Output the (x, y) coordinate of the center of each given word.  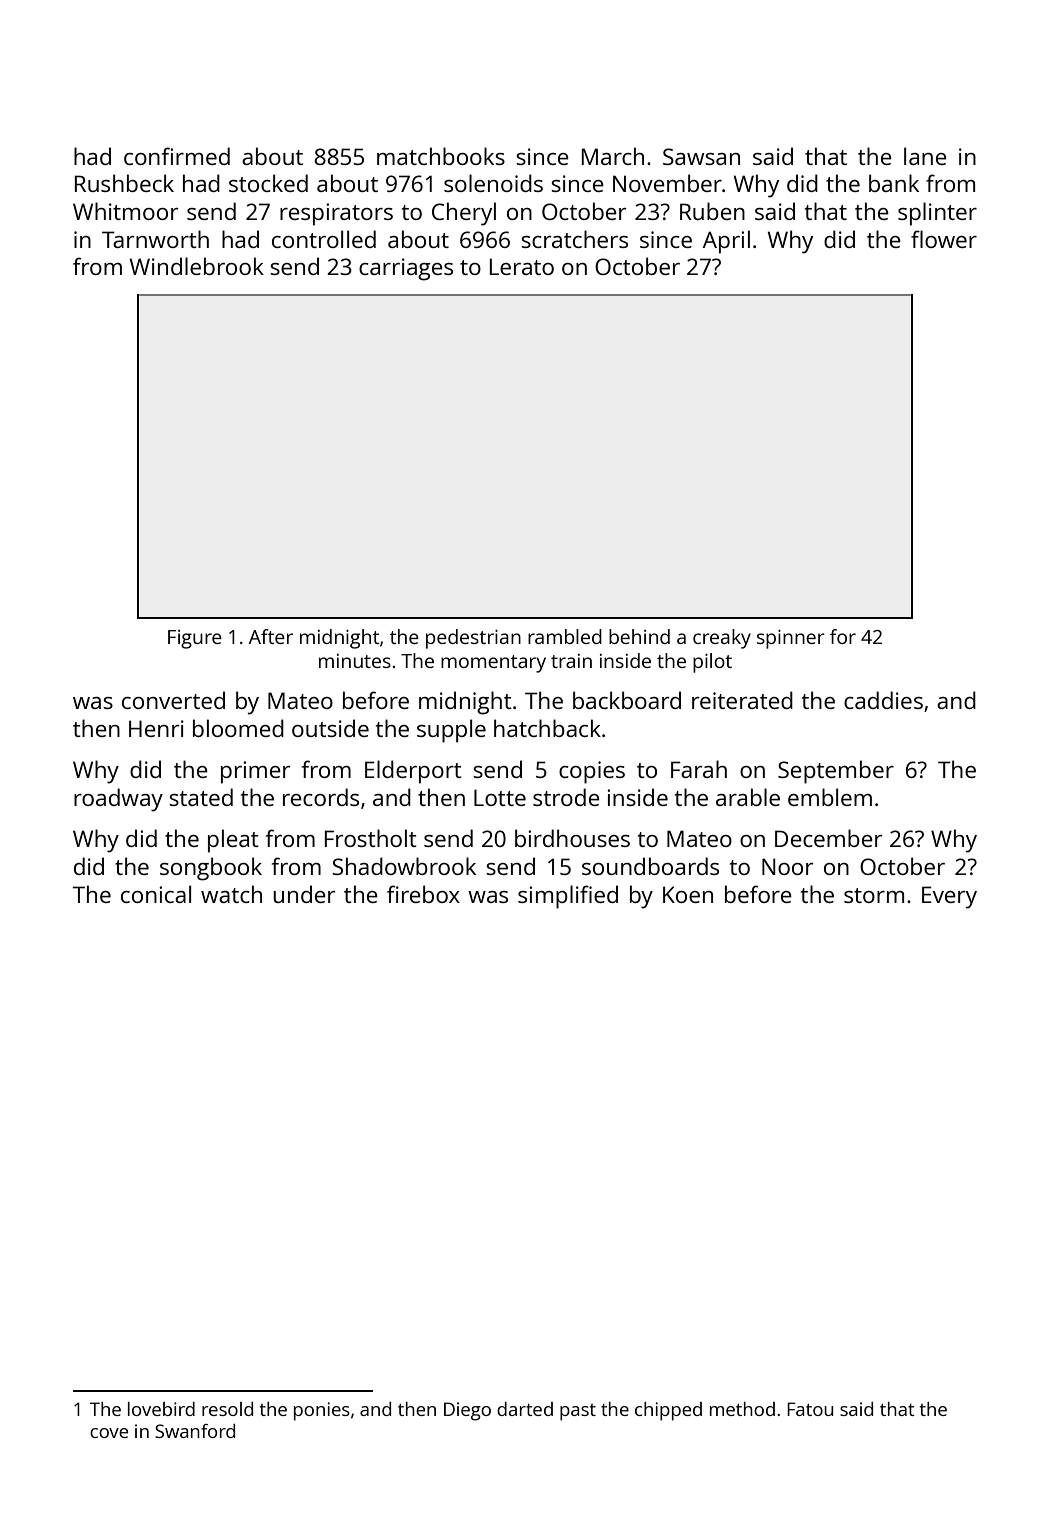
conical (156, 894)
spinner (791, 639)
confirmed (177, 156)
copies (592, 772)
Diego (467, 1411)
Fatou (810, 1409)
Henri (156, 728)
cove (109, 1433)
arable (748, 797)
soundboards (650, 866)
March (613, 156)
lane (925, 156)
